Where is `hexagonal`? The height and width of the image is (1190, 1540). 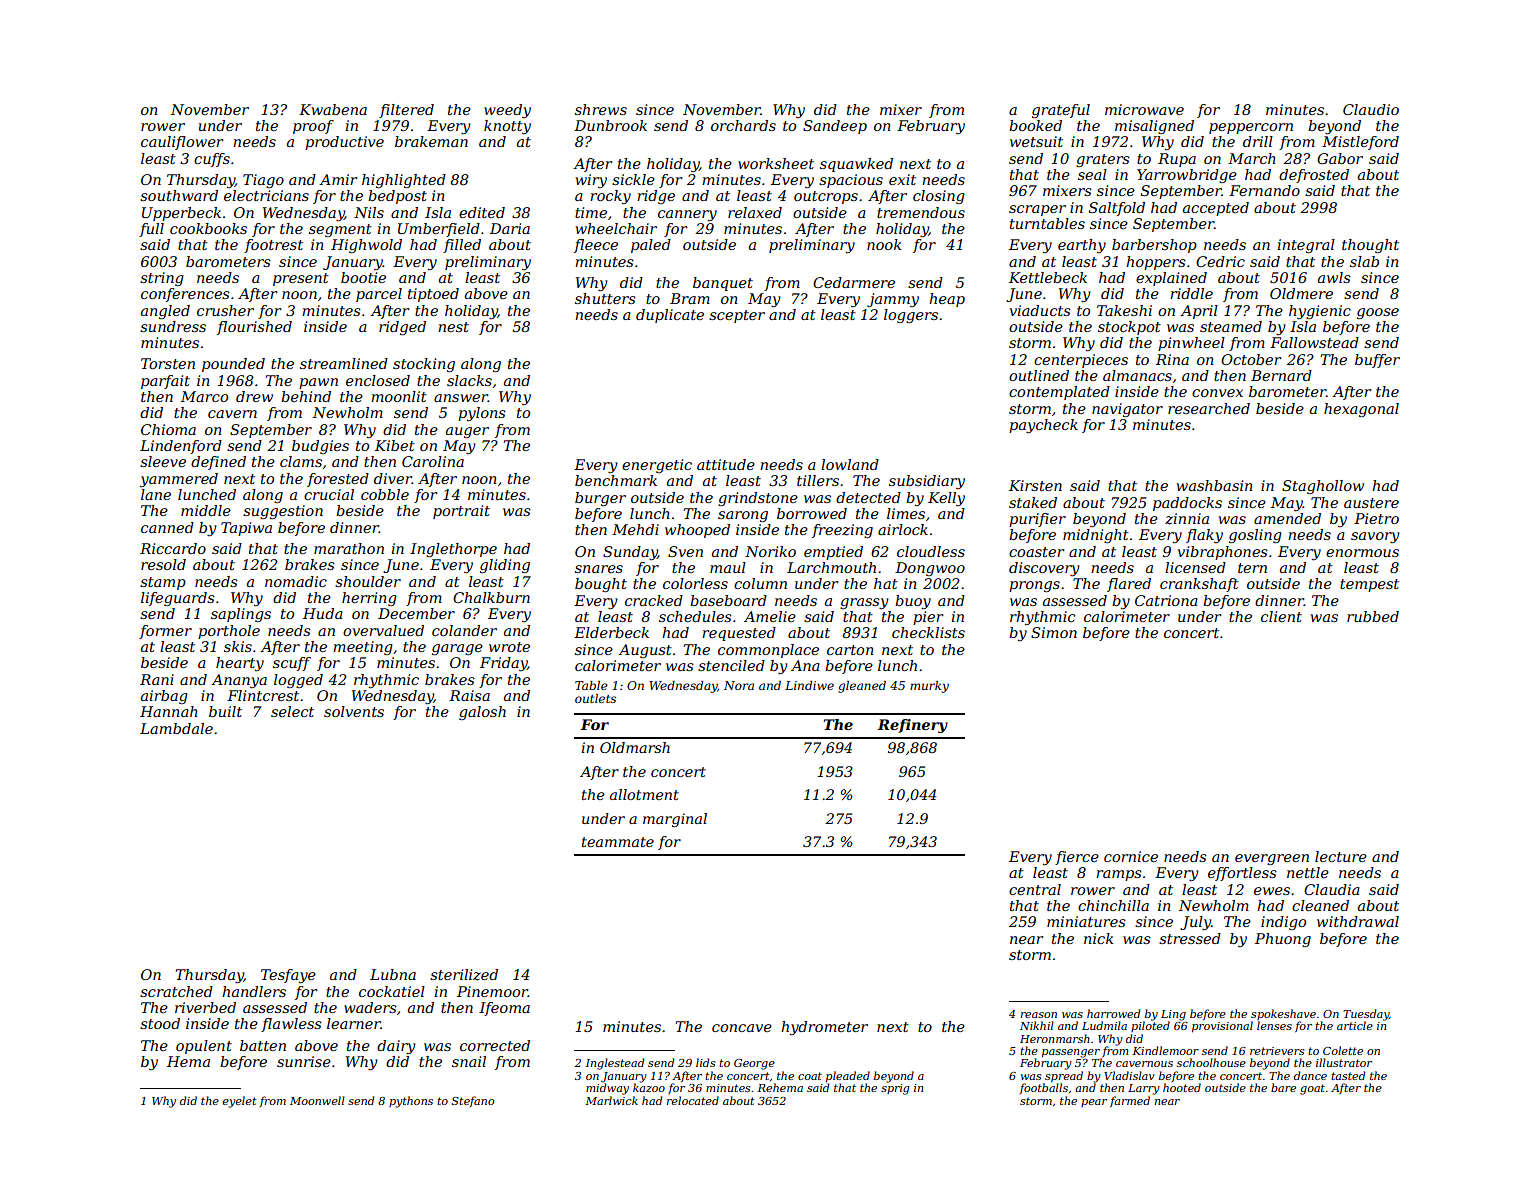
hexagonal is located at coordinates (1361, 410).
